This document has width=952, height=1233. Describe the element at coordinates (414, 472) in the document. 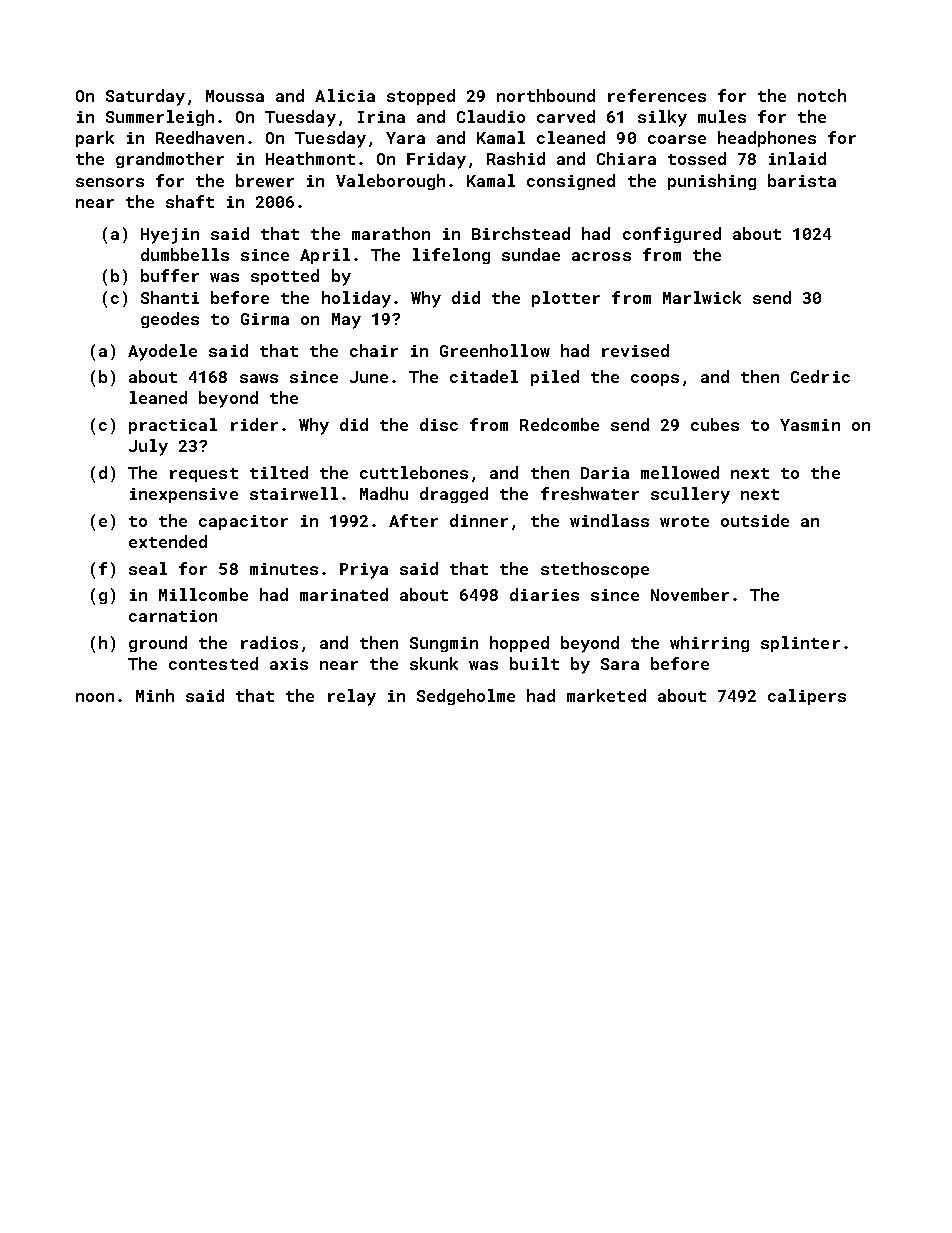

I see `cuttlebones` at that location.
